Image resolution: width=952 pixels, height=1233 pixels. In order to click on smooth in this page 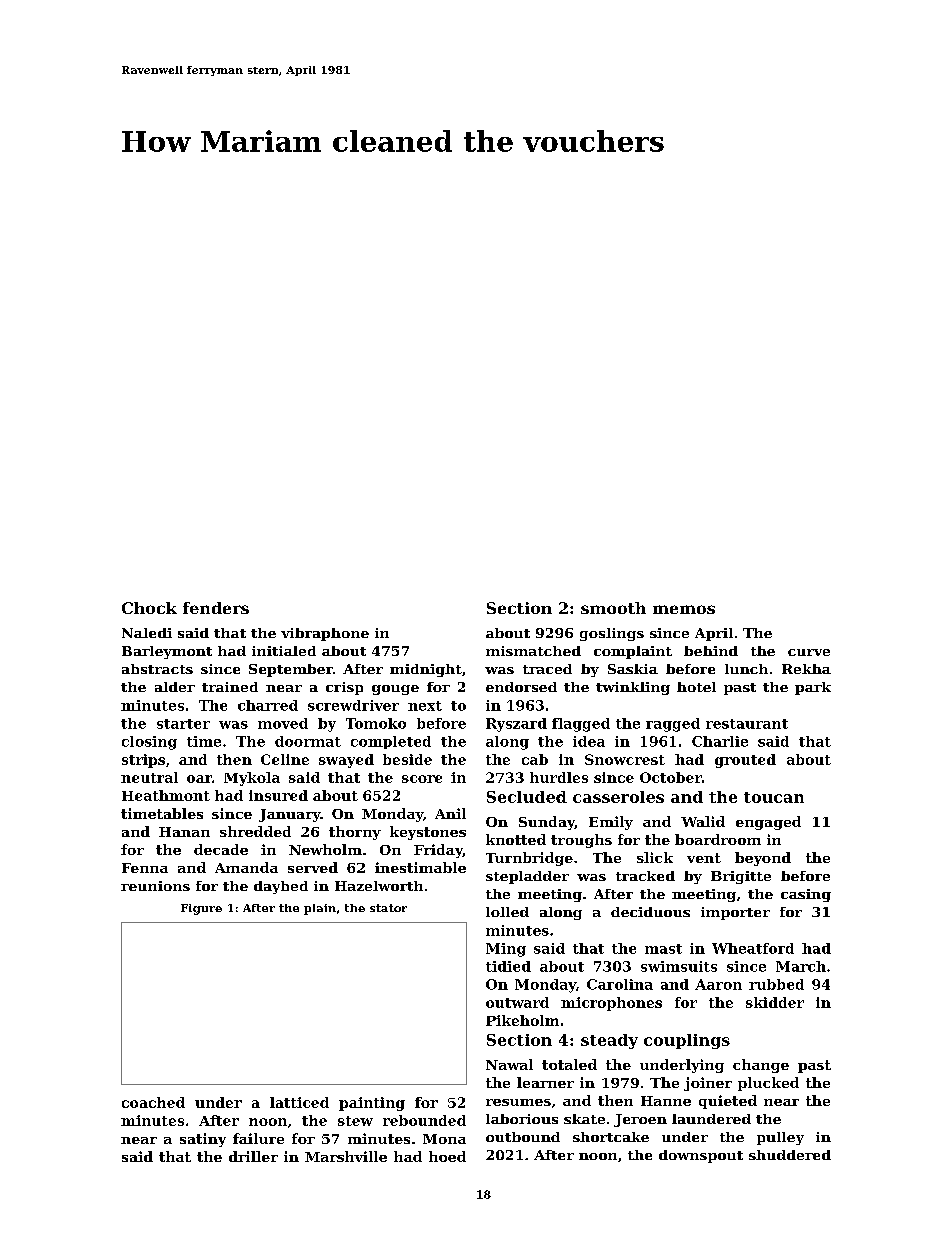, I will do `click(613, 608)`.
